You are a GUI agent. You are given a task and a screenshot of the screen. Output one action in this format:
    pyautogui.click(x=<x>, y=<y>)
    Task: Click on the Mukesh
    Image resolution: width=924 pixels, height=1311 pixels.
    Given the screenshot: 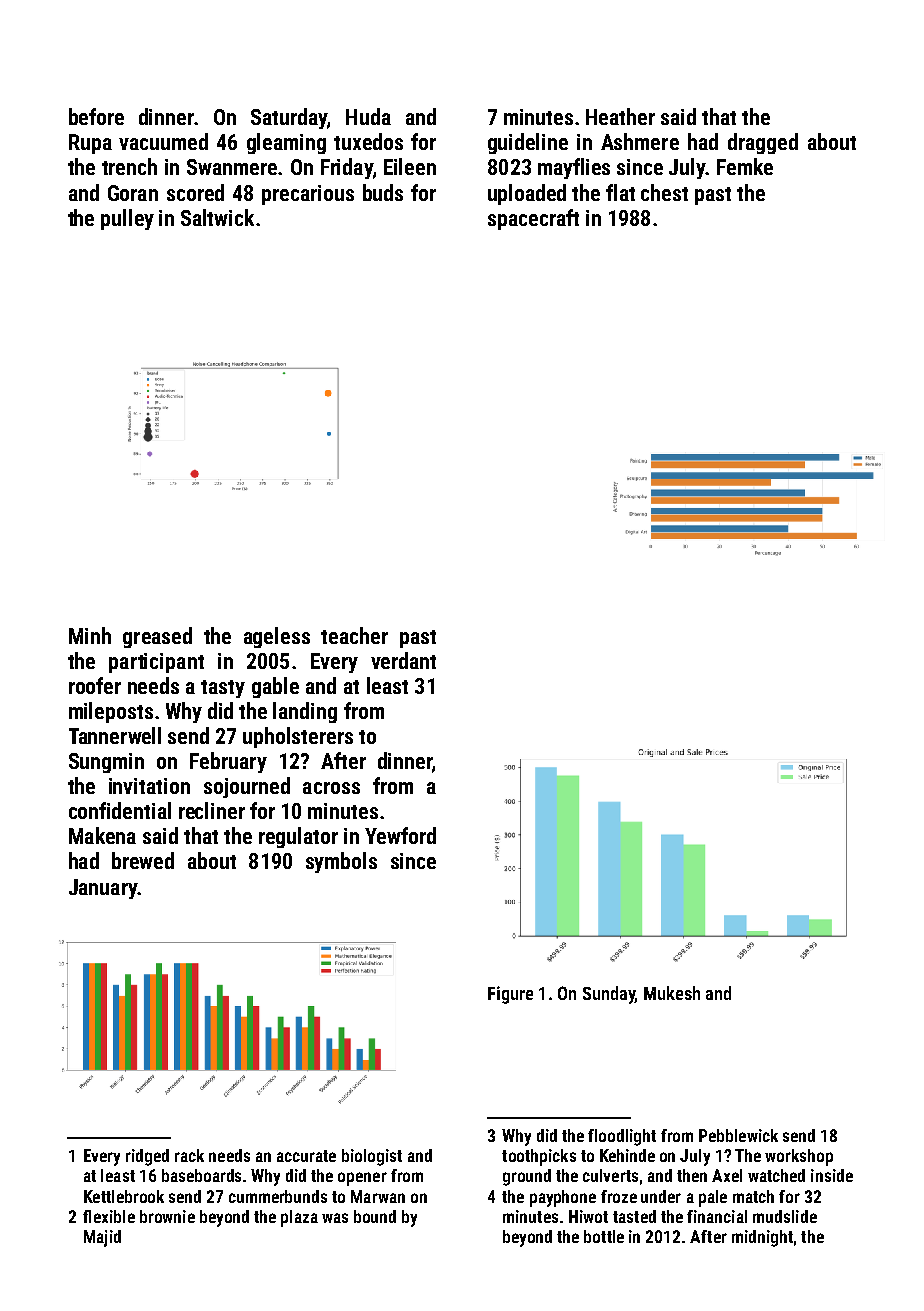 What is the action you would take?
    pyautogui.click(x=672, y=993)
